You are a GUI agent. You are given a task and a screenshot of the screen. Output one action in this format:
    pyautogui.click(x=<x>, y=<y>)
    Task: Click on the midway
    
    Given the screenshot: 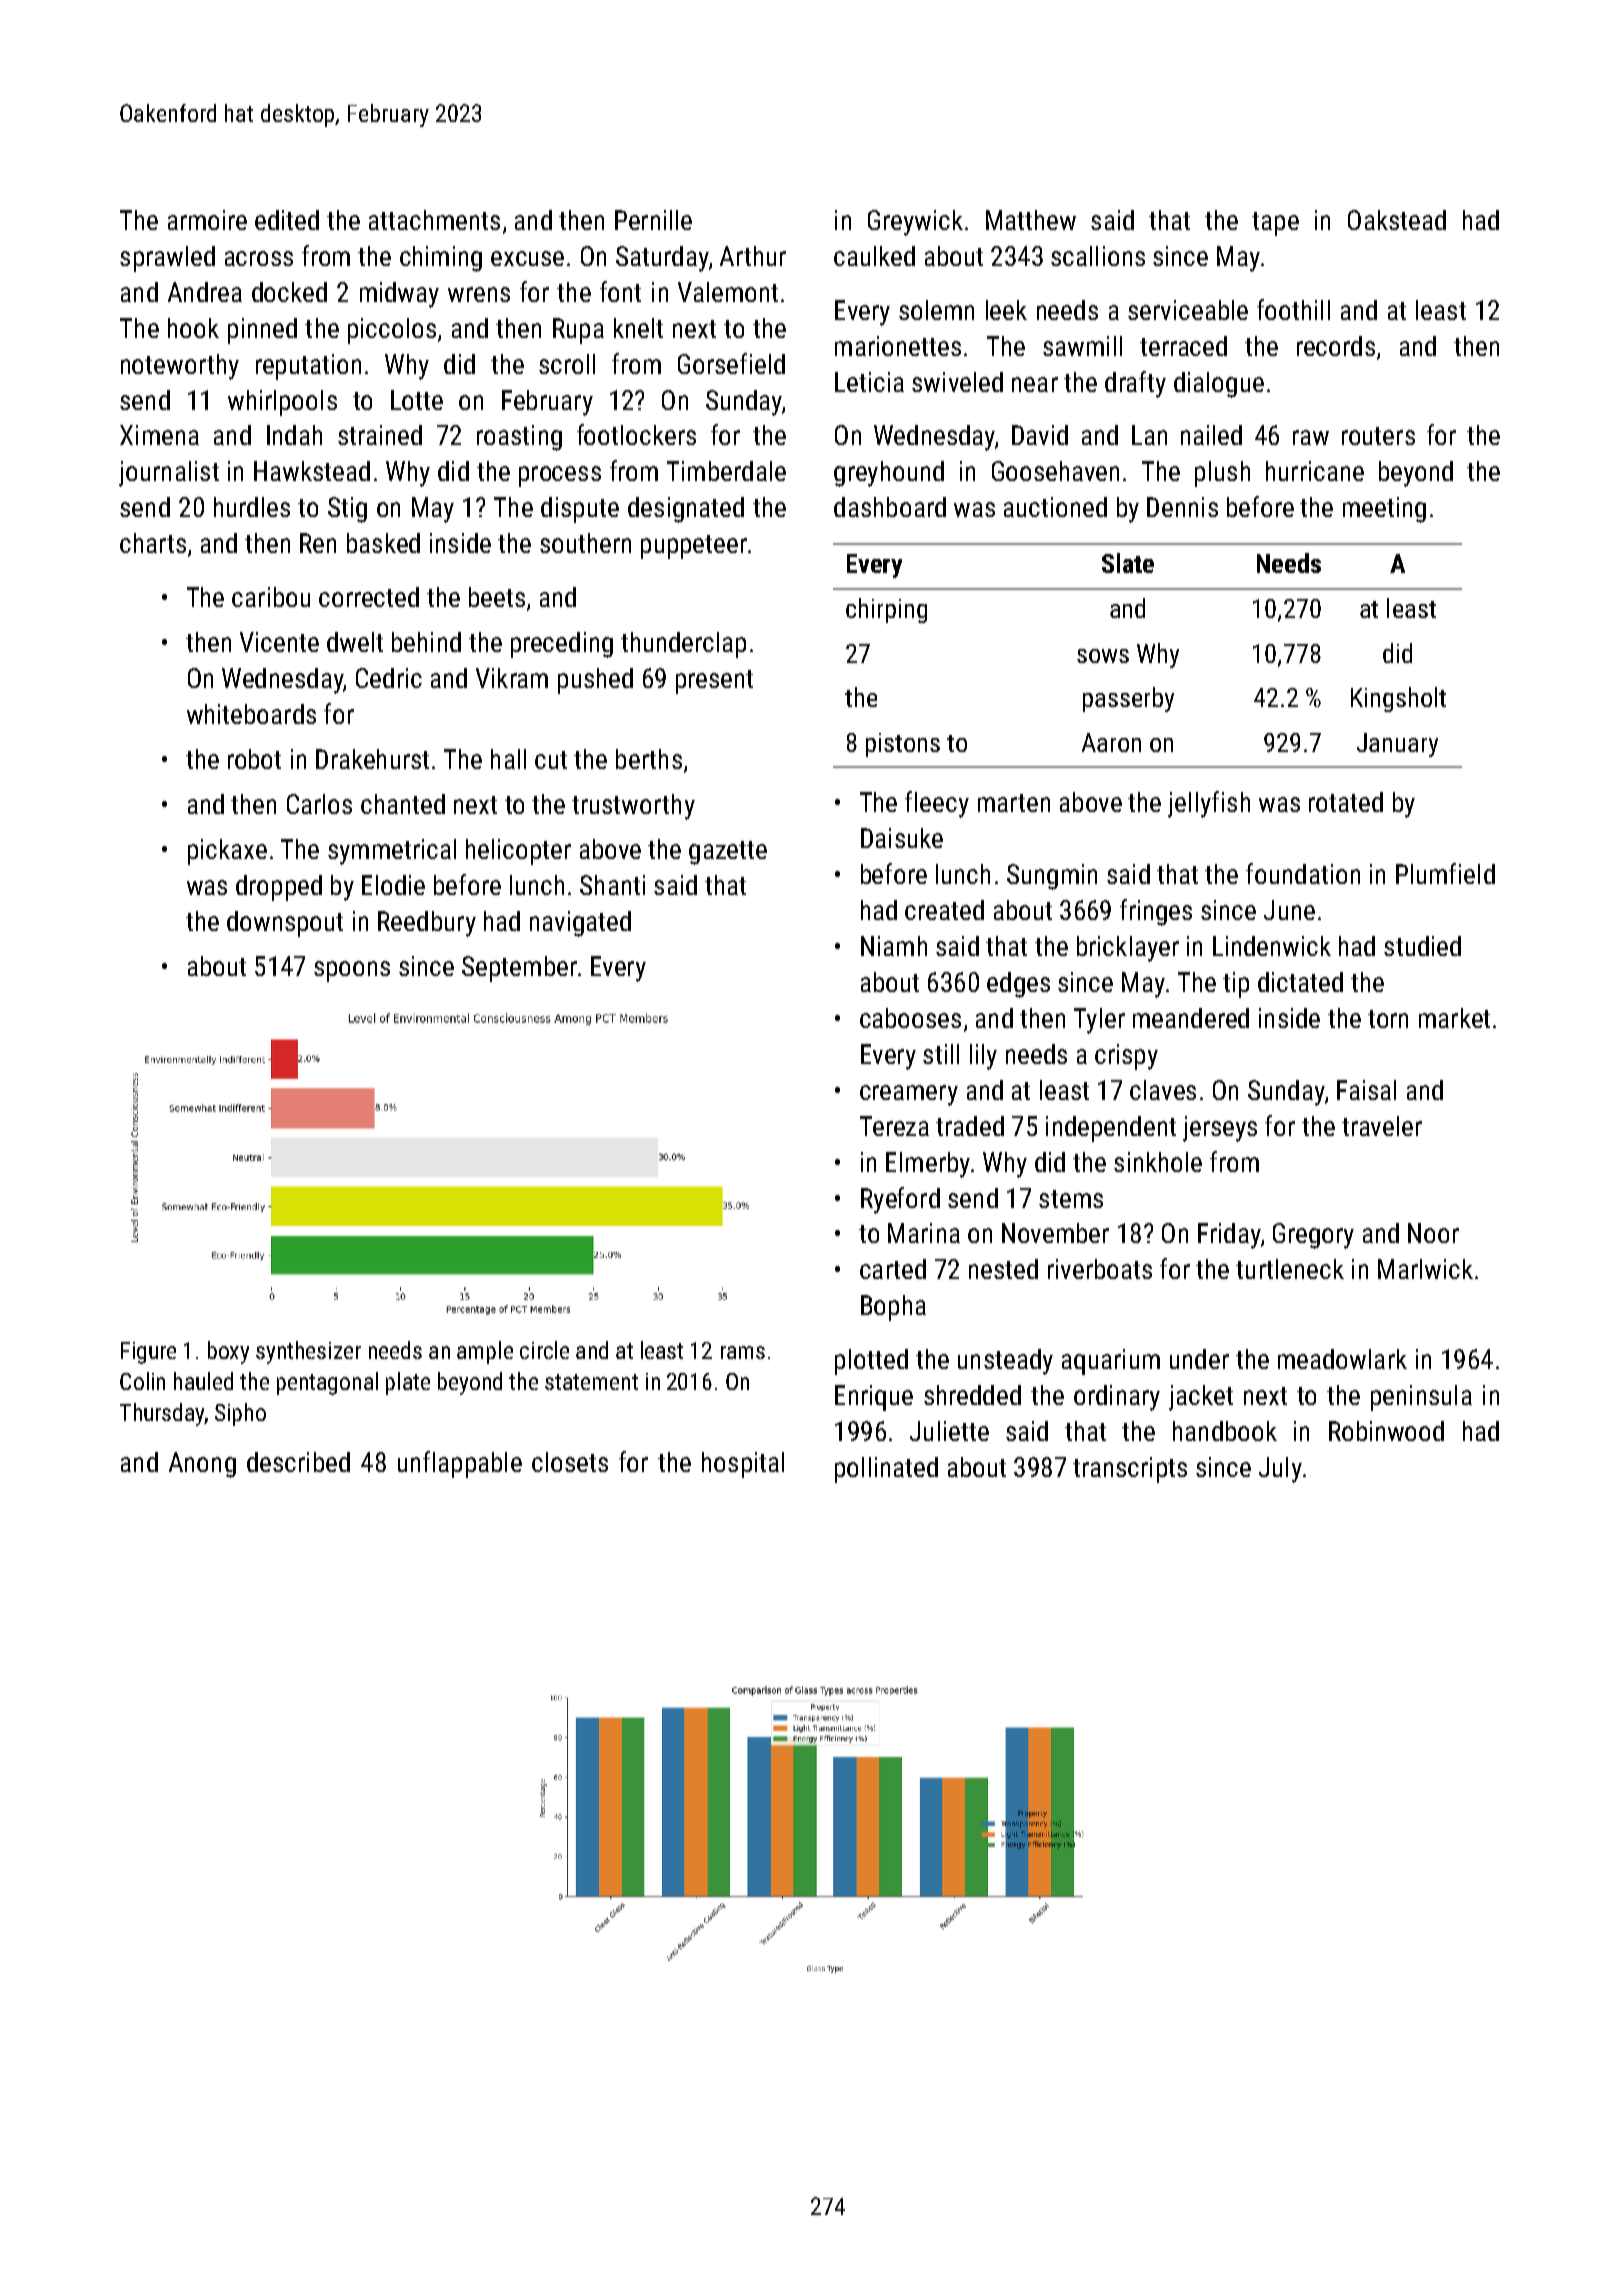 What is the action you would take?
    pyautogui.click(x=399, y=295)
